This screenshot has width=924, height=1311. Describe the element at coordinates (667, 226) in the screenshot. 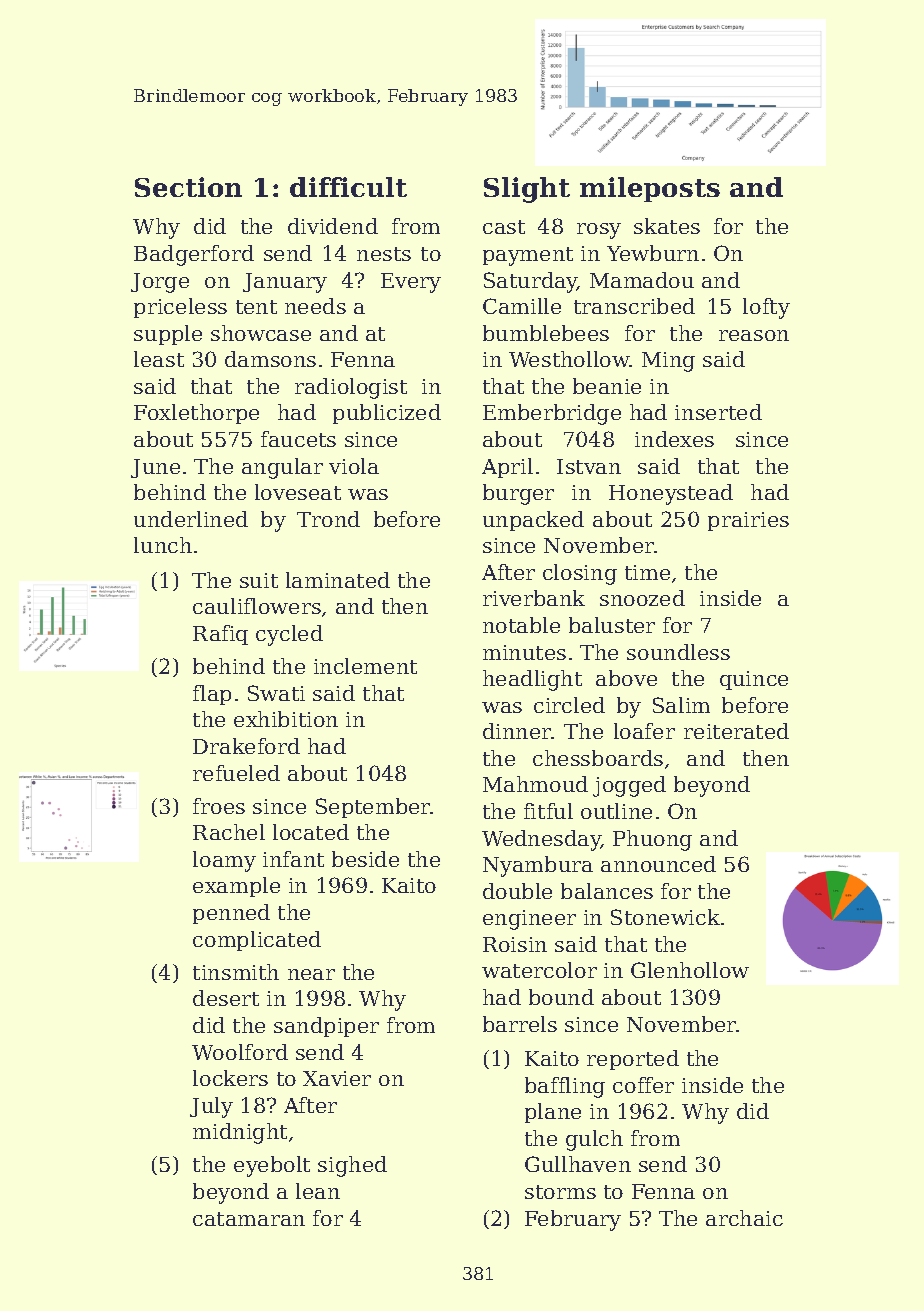

I see `skates` at that location.
